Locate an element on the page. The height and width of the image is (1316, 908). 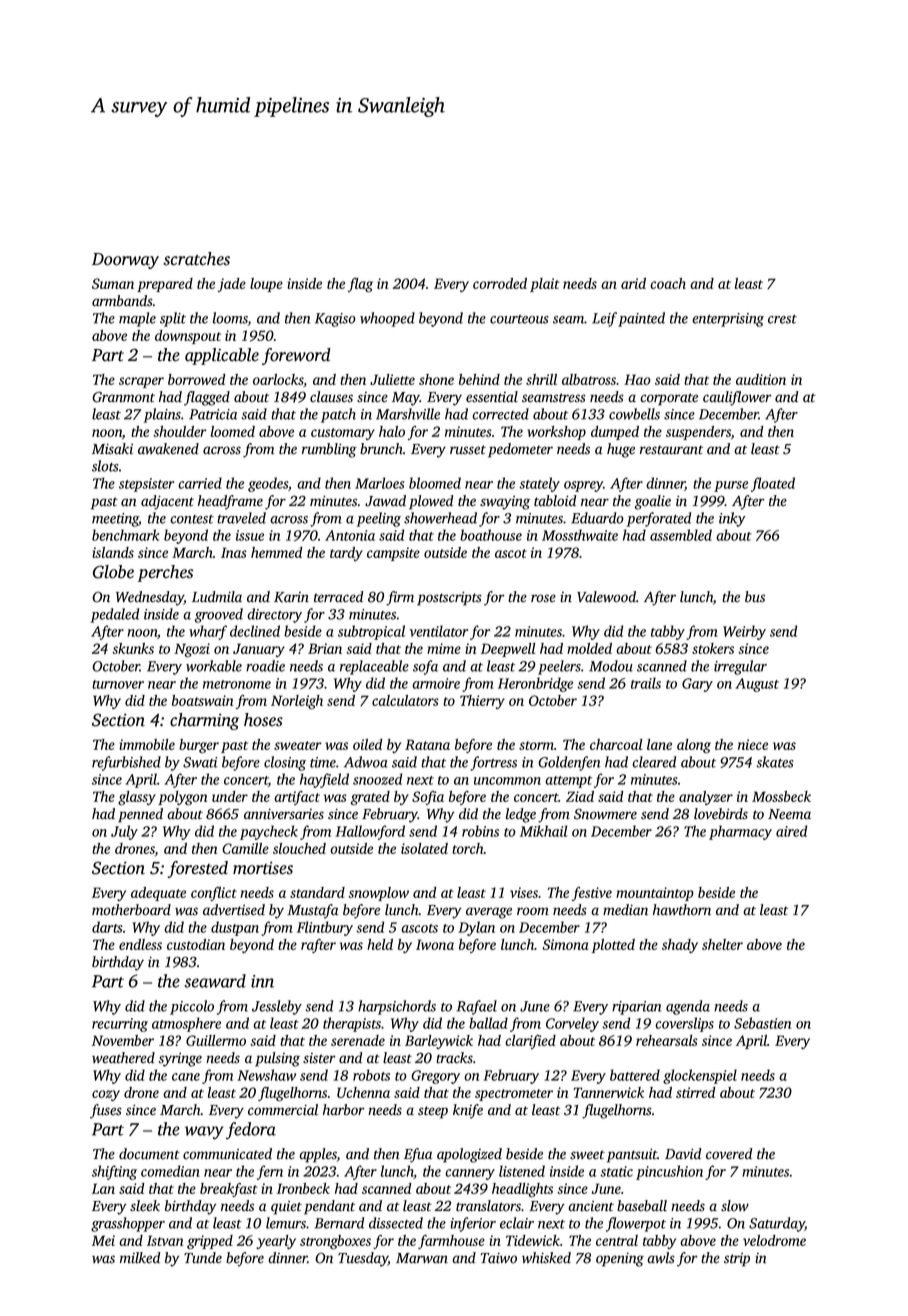
Marwan is located at coordinates (422, 1258).
